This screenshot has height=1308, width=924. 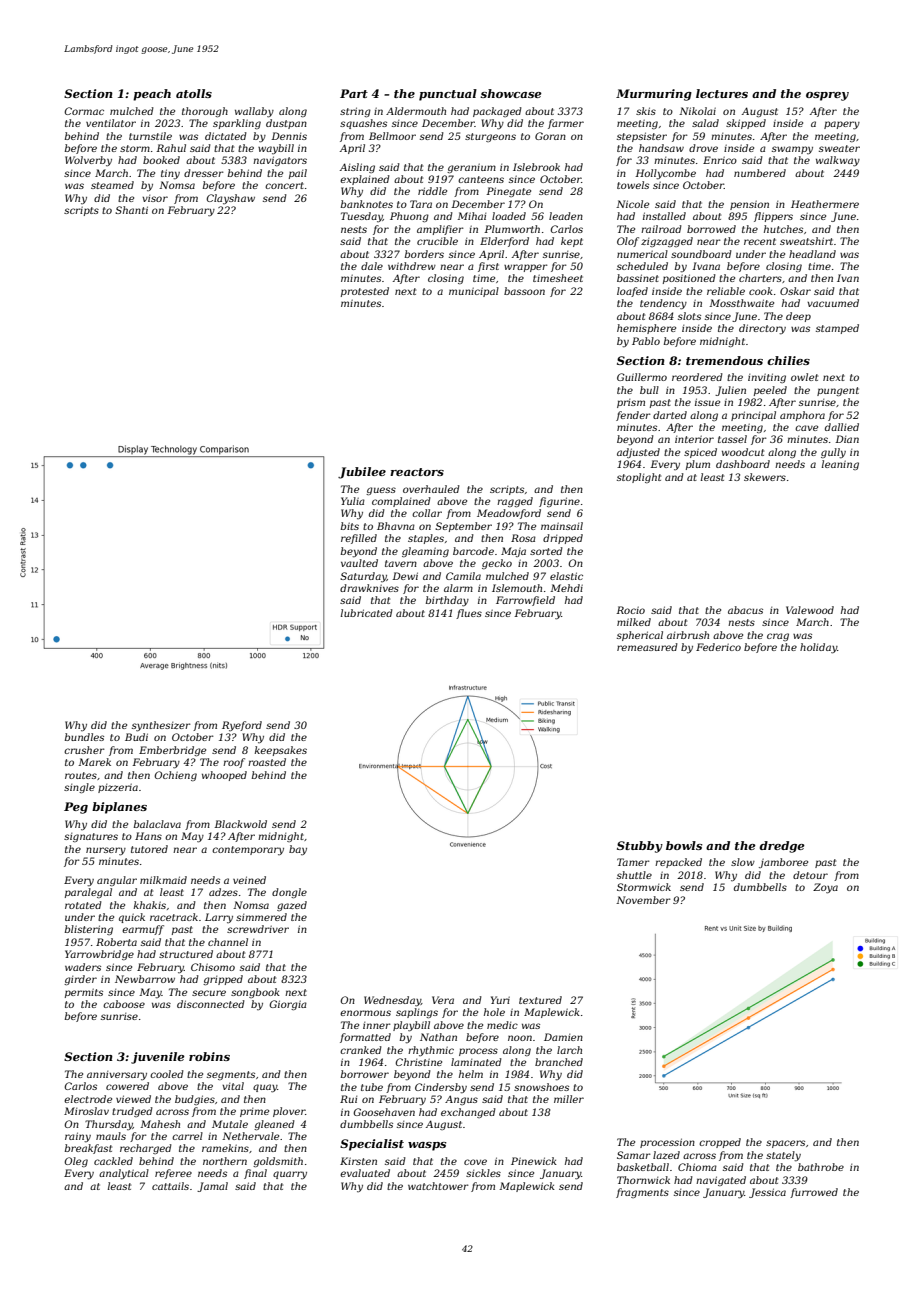 I want to click on reordered, so click(x=697, y=377).
